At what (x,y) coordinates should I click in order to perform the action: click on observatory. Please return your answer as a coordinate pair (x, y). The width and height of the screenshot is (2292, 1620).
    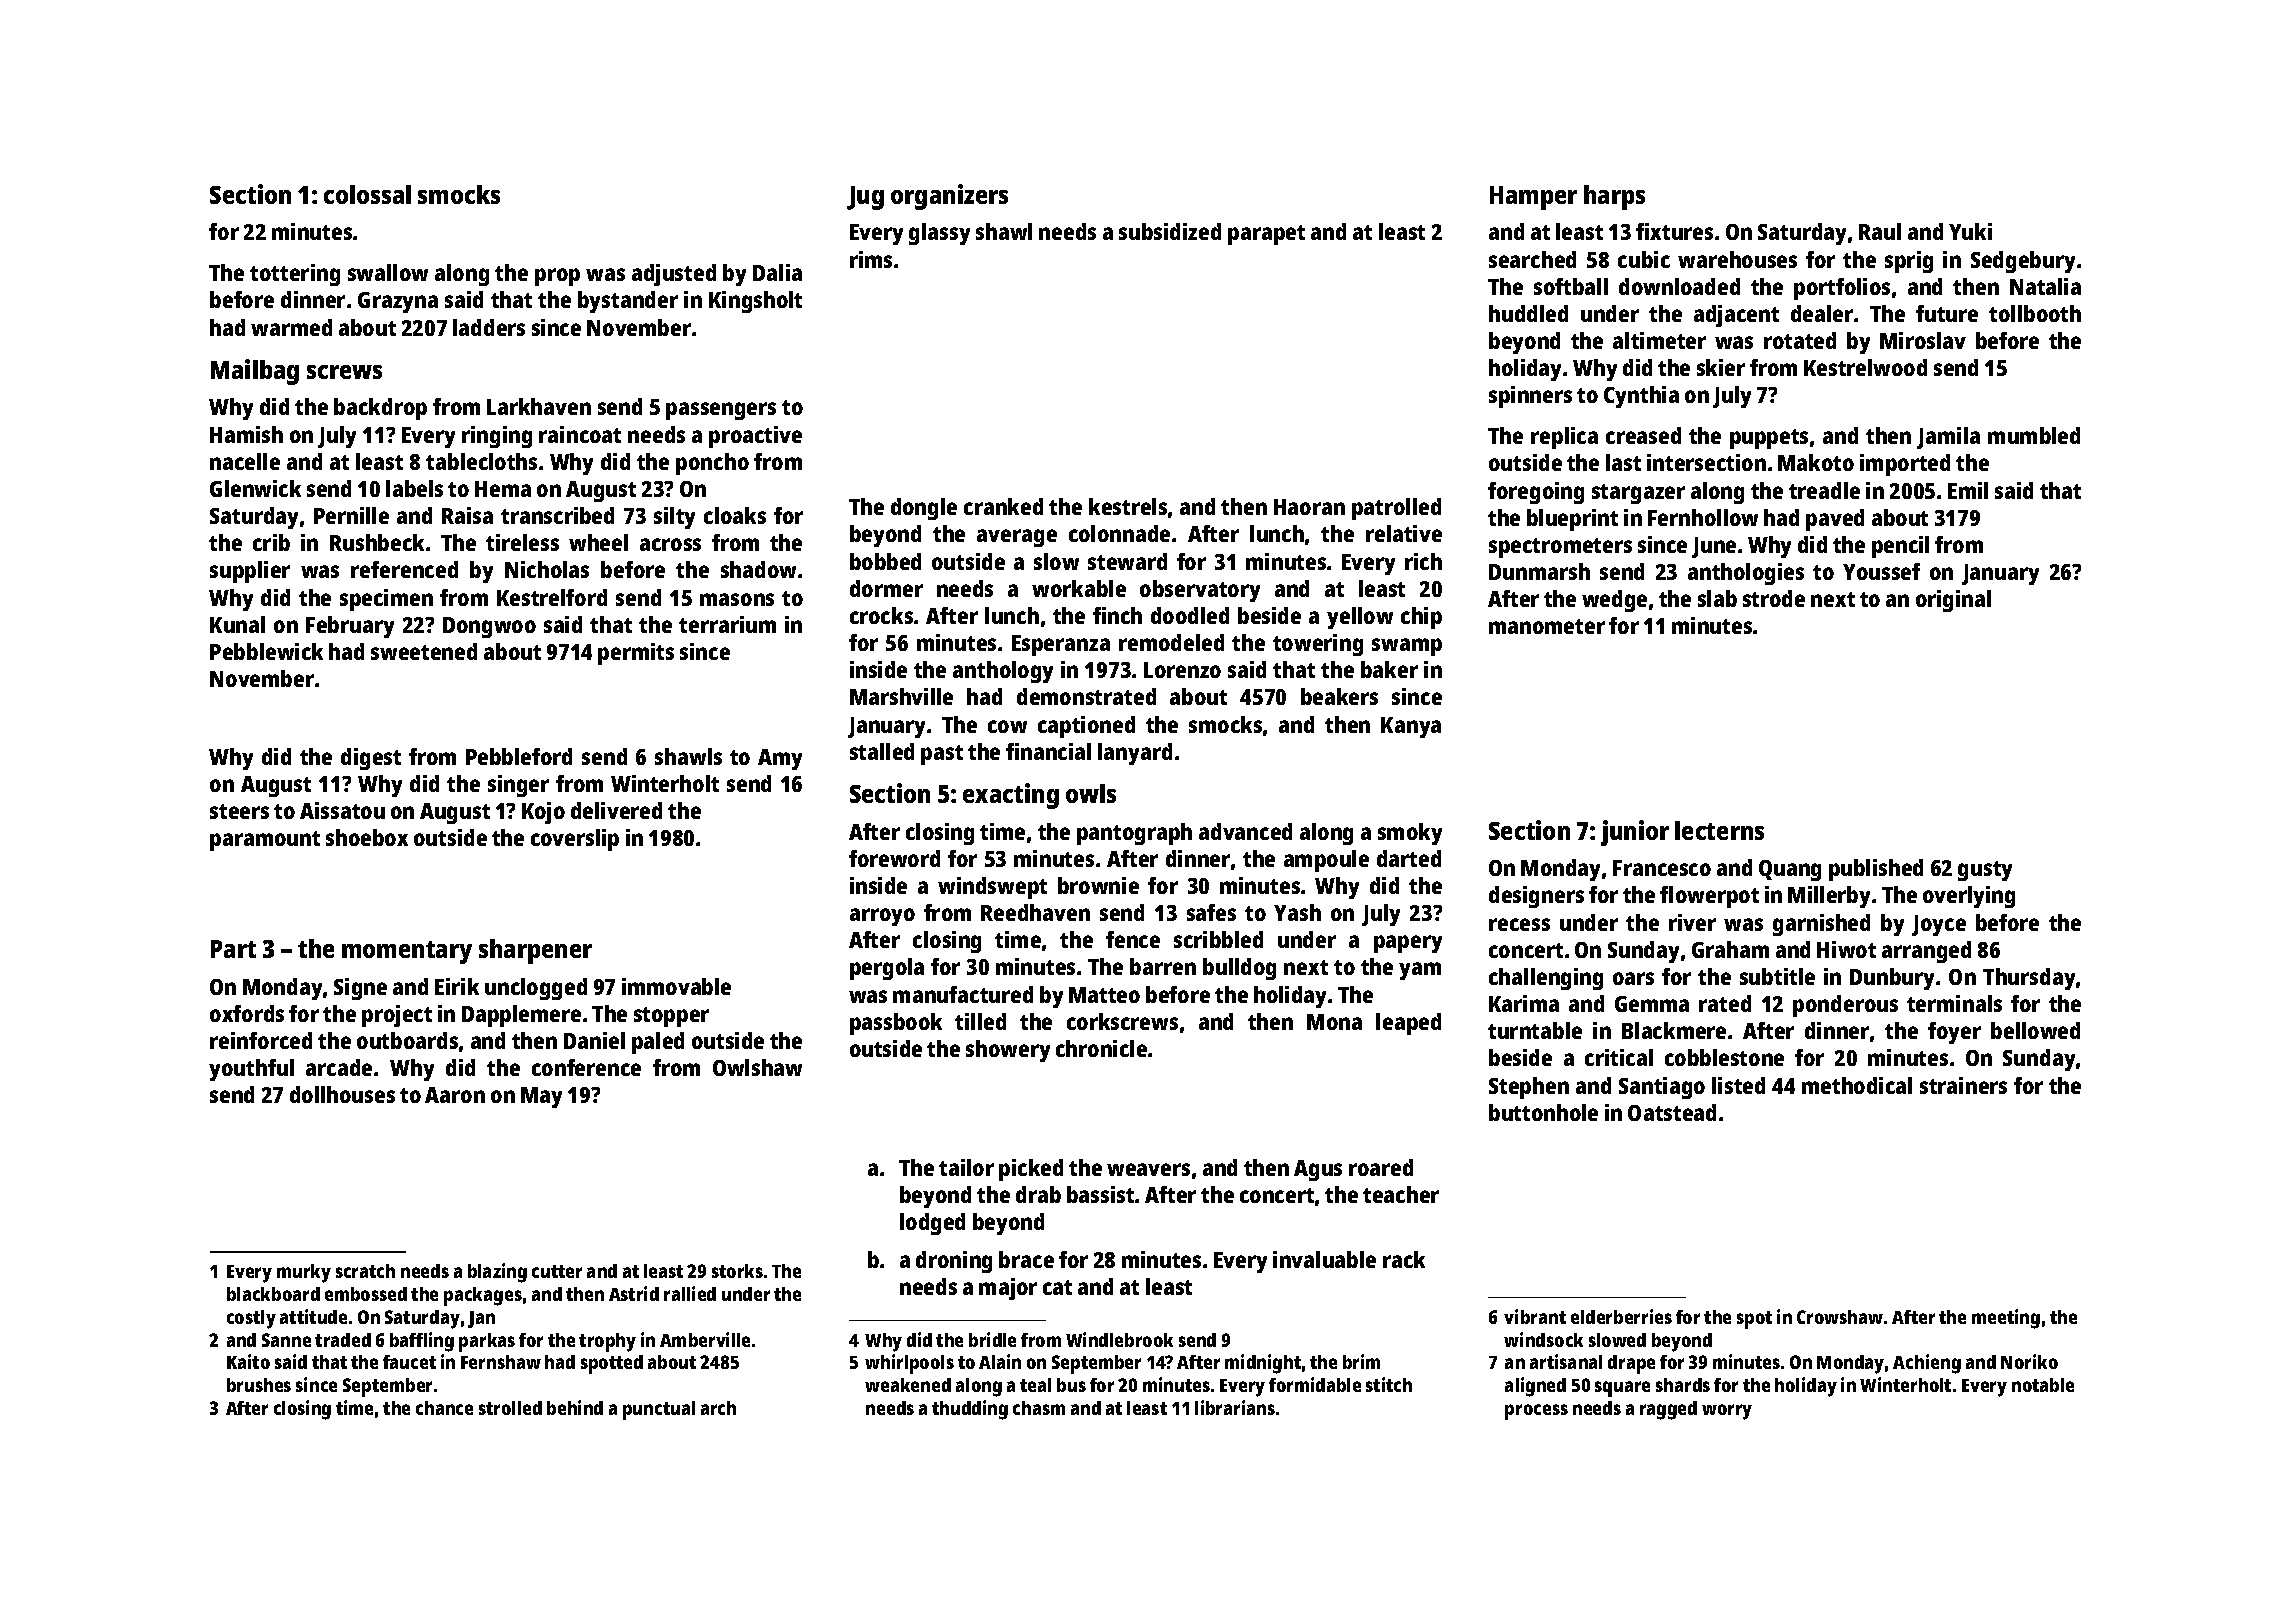
    Looking at the image, I should click on (1200, 591).
